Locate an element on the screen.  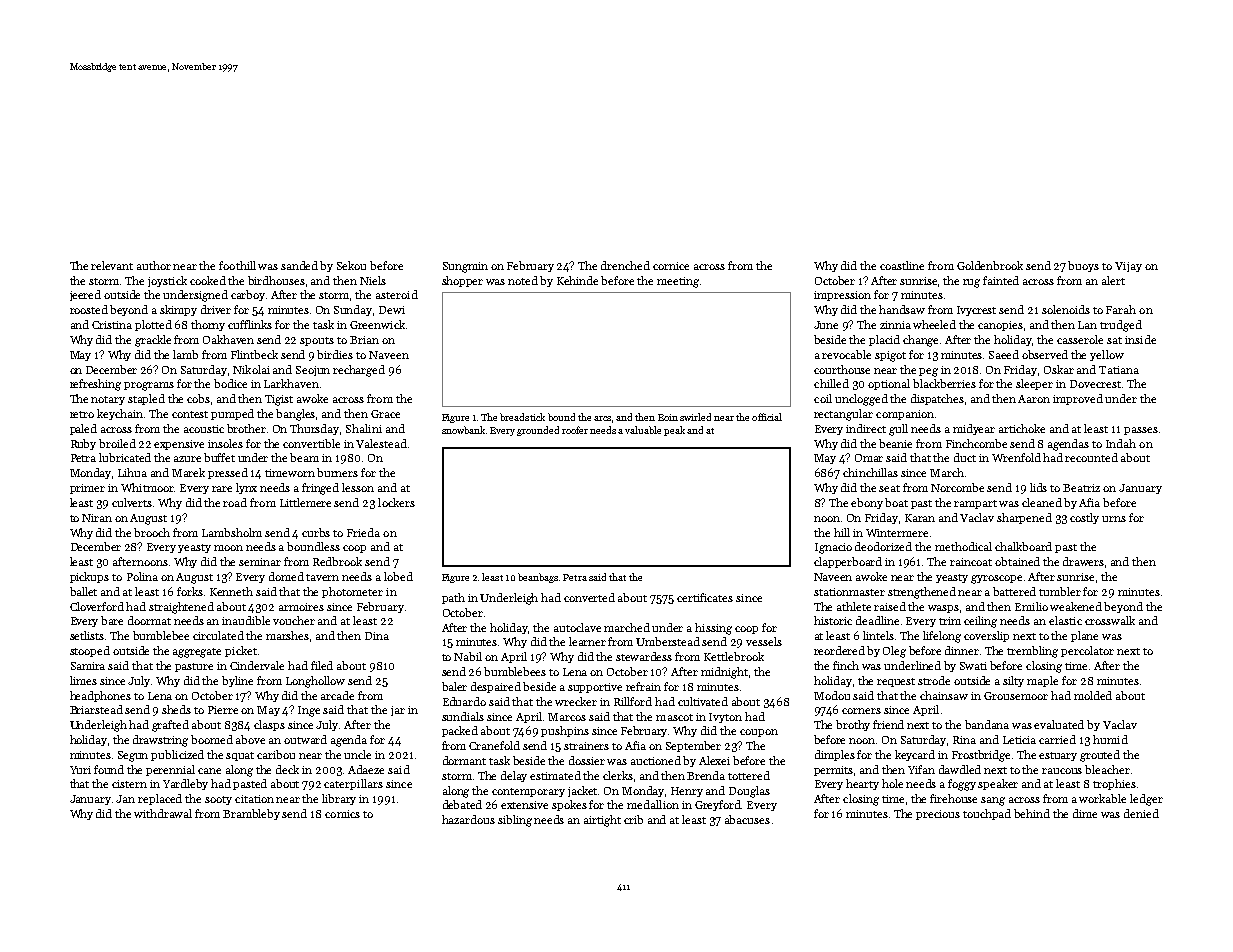
handsaw is located at coordinates (902, 309).
